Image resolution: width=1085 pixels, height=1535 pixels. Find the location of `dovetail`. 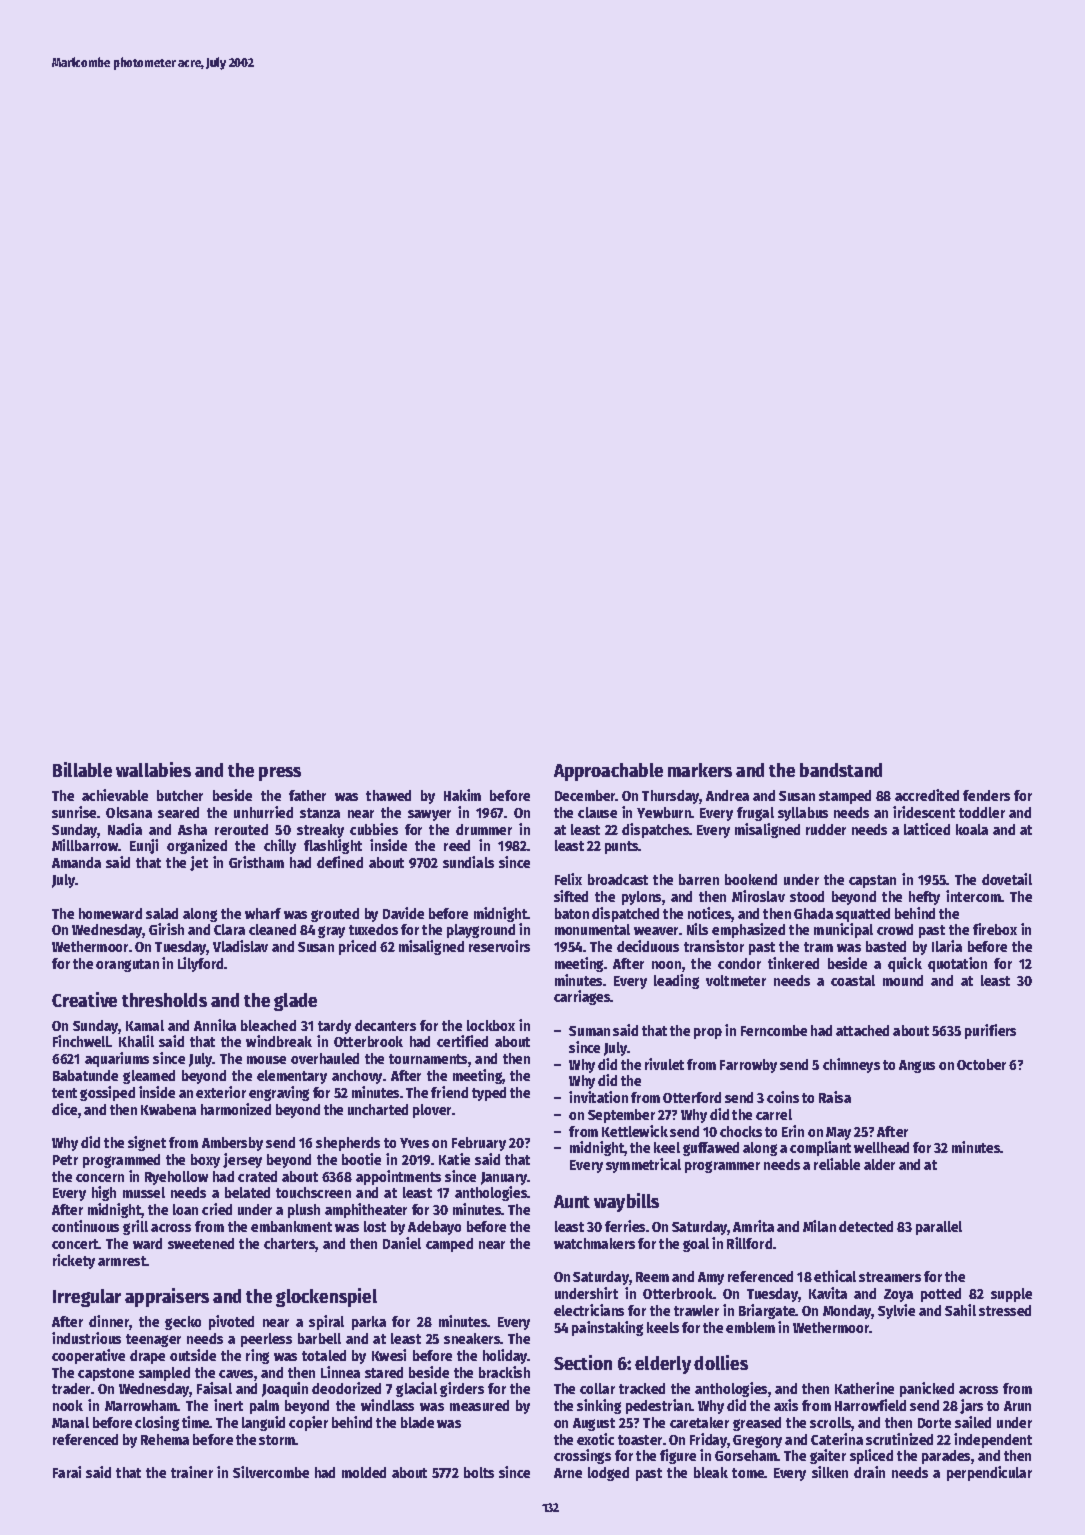

dovetail is located at coordinates (1007, 879).
